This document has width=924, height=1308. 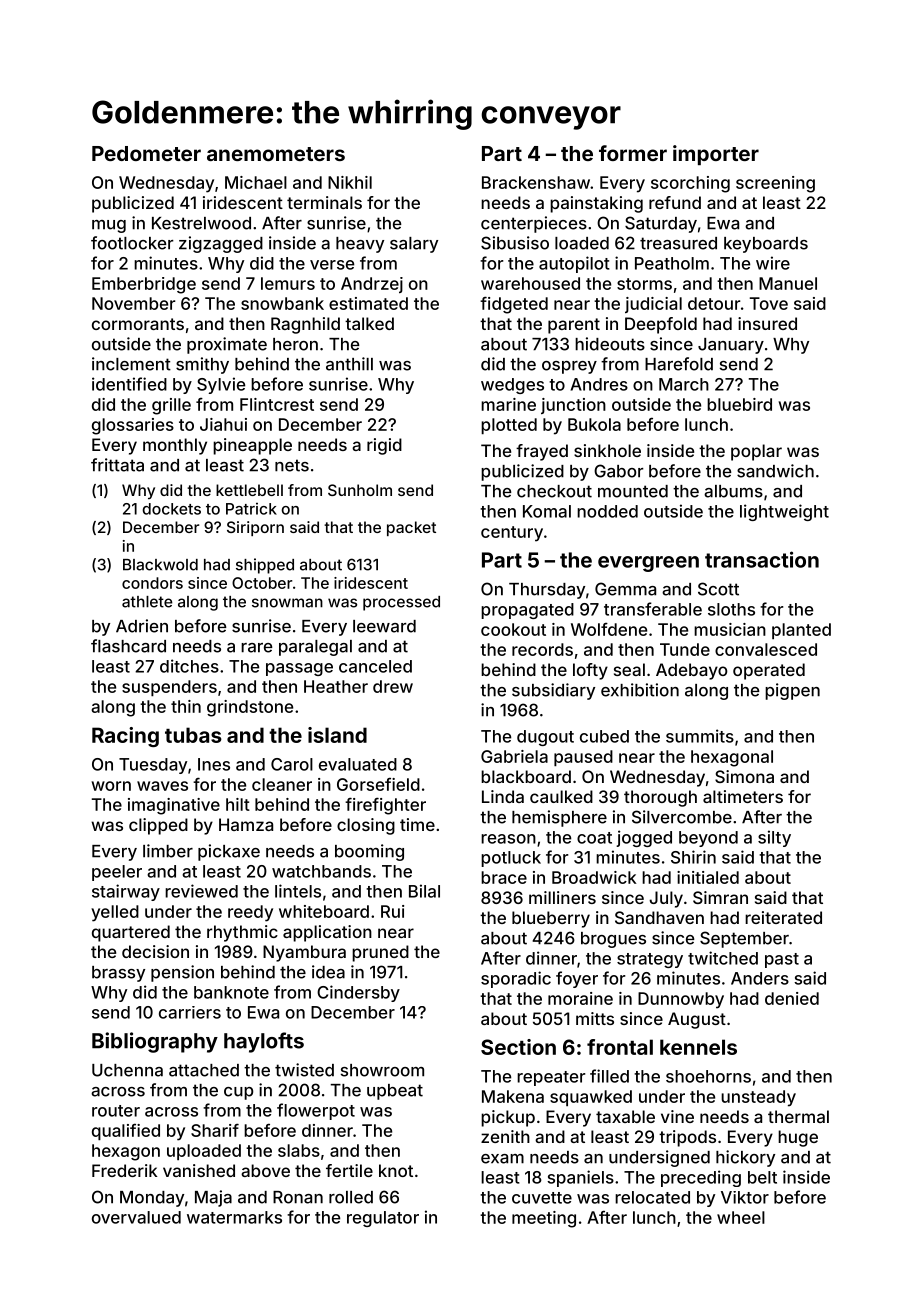 What do you see at coordinates (518, 1047) in the document?
I see `Section` at bounding box center [518, 1047].
